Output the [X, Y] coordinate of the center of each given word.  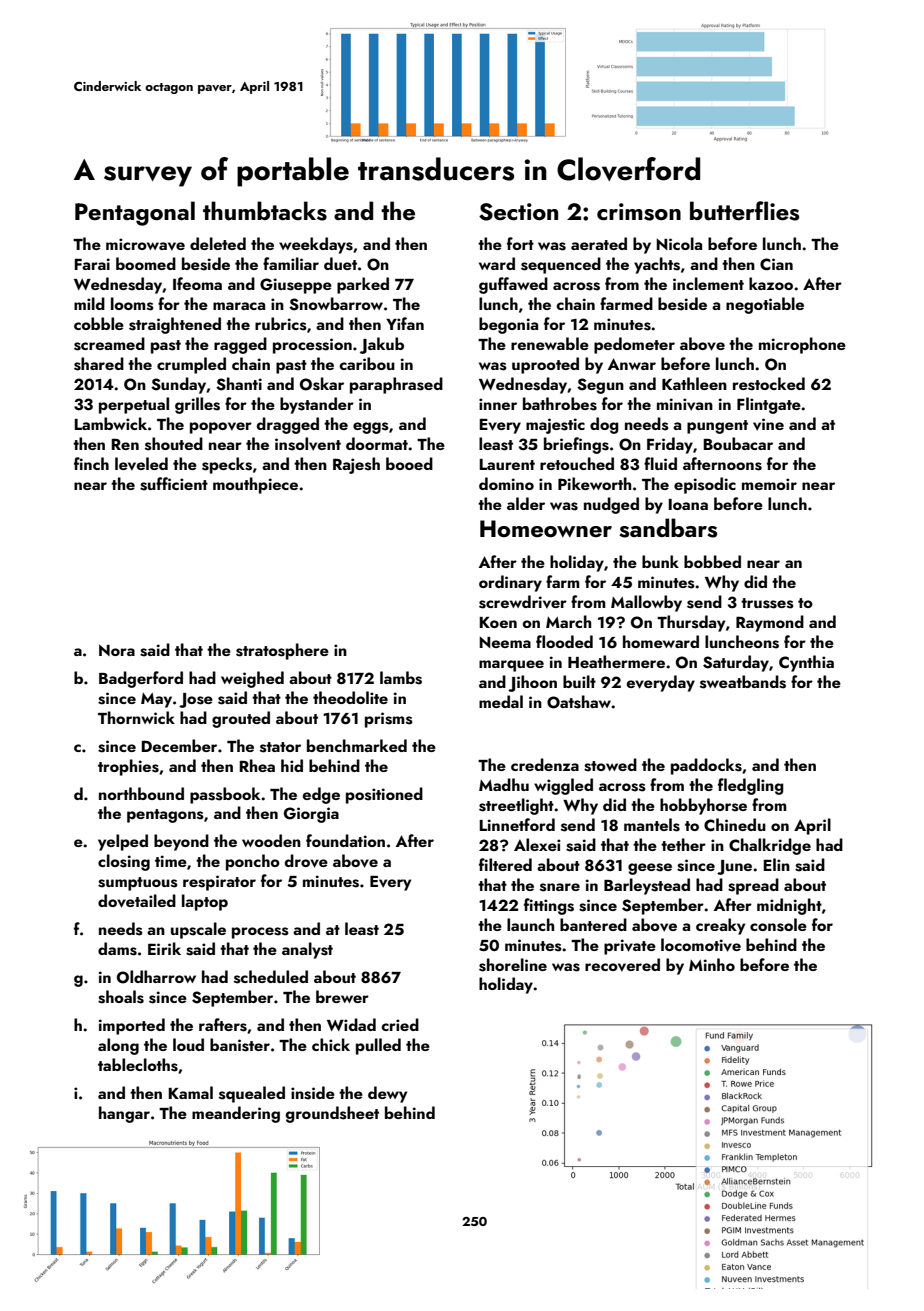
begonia [508, 325]
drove [306, 861]
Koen [498, 622]
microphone [802, 345]
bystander [317, 405]
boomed [146, 263]
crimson [639, 212]
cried [400, 1024]
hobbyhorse [703, 806]
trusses [767, 603]
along [118, 1046]
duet [340, 263]
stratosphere [282, 651]
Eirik [164, 948]
